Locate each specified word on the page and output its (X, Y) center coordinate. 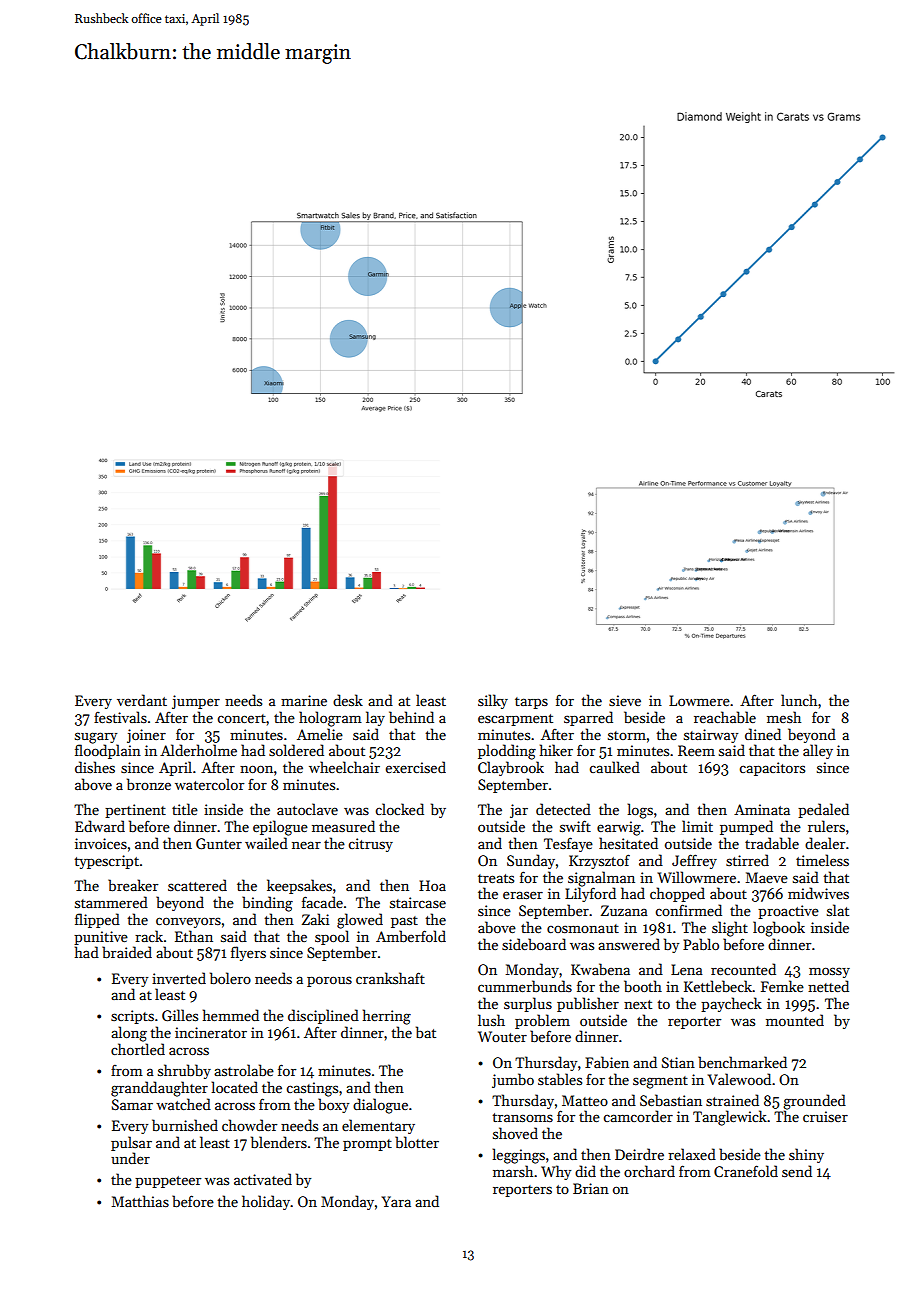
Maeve (767, 877)
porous (329, 981)
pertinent (135, 811)
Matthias (140, 1201)
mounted (795, 1020)
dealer (825, 843)
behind (411, 717)
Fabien (607, 1062)
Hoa (432, 885)
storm (627, 735)
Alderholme (198, 750)
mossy (829, 972)
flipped (97, 920)
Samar (132, 1104)
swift (575, 826)
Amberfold (411, 936)
